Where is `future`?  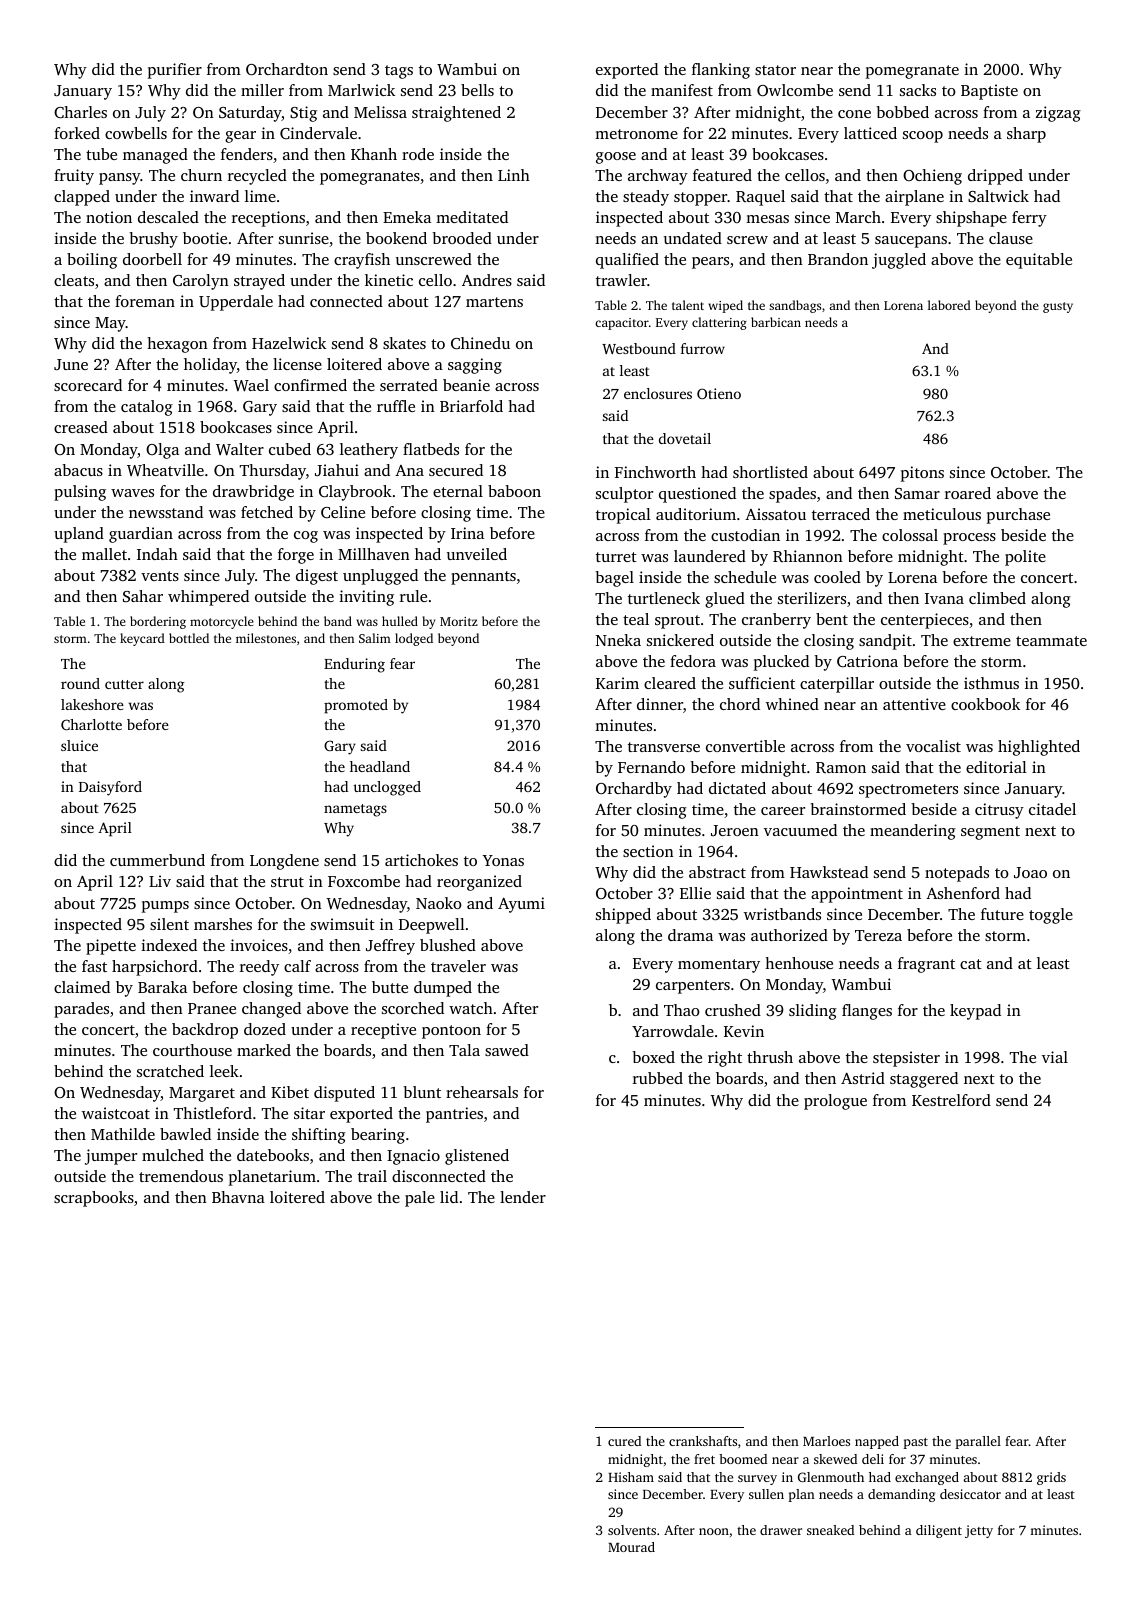
future is located at coordinates (1002, 914).
